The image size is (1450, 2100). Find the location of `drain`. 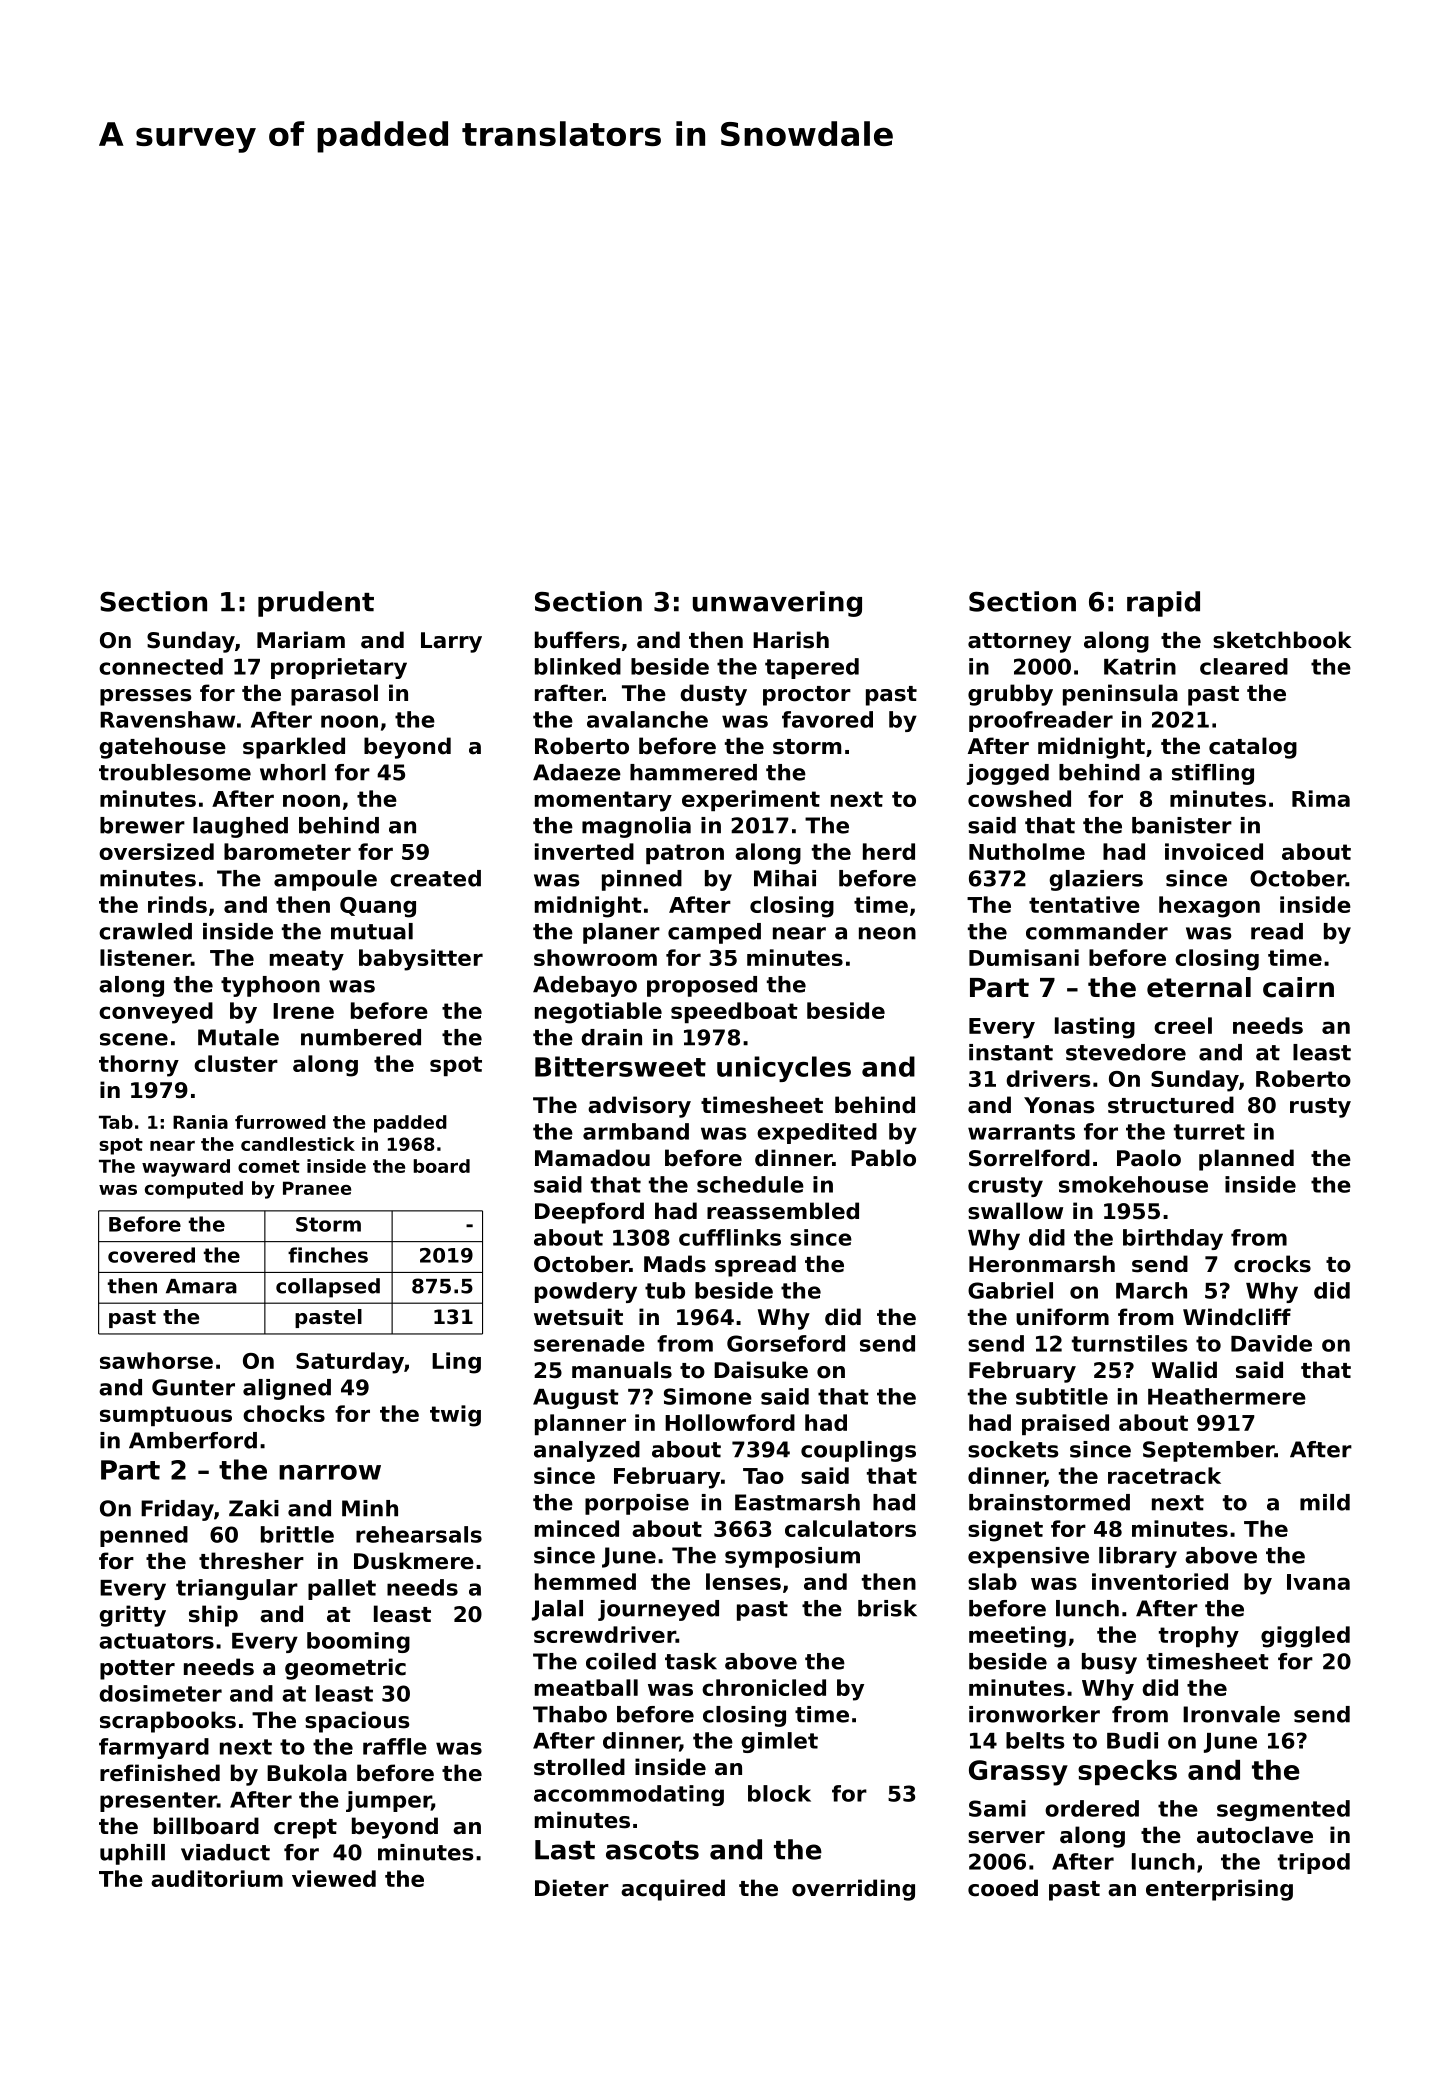

drain is located at coordinates (611, 1037).
